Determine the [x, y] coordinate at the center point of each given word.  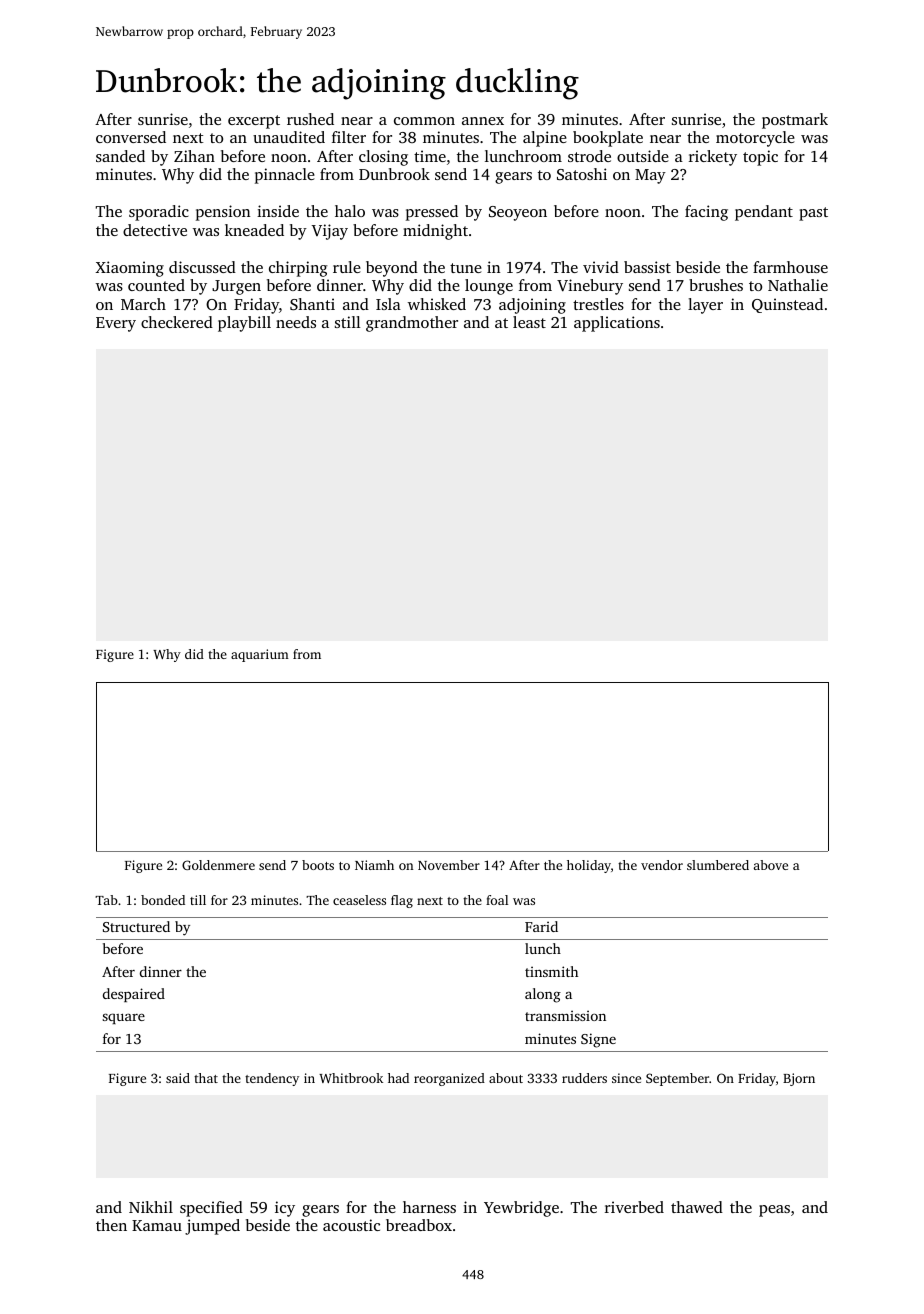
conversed [131, 137]
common [424, 121]
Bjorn [799, 1079]
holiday [589, 866]
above [771, 865]
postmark [795, 121]
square [123, 1018]
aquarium [260, 655]
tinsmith [551, 971]
